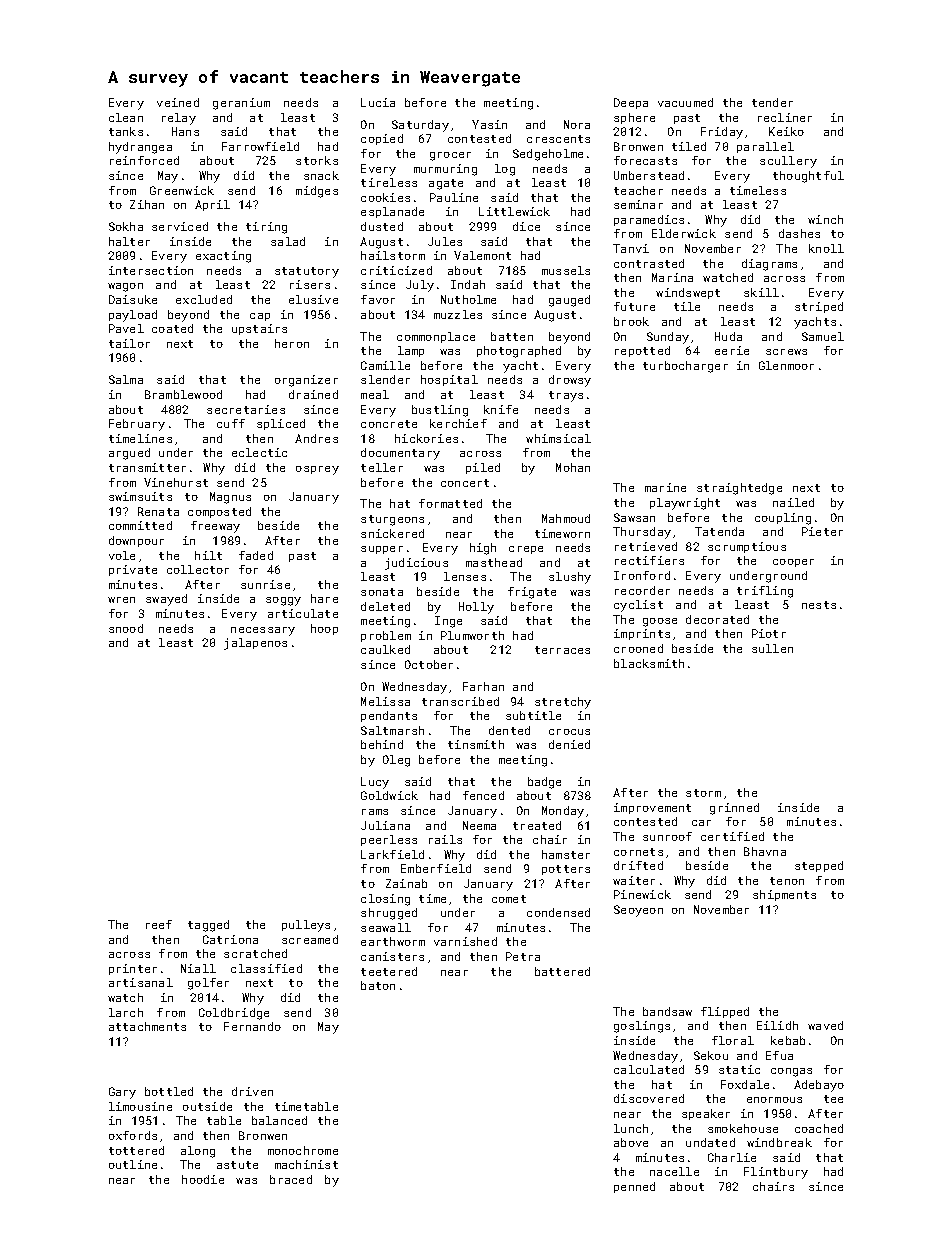 The height and width of the page is (1233, 952). Describe the element at coordinates (674, 1171) in the page. I see `nacelle` at that location.
